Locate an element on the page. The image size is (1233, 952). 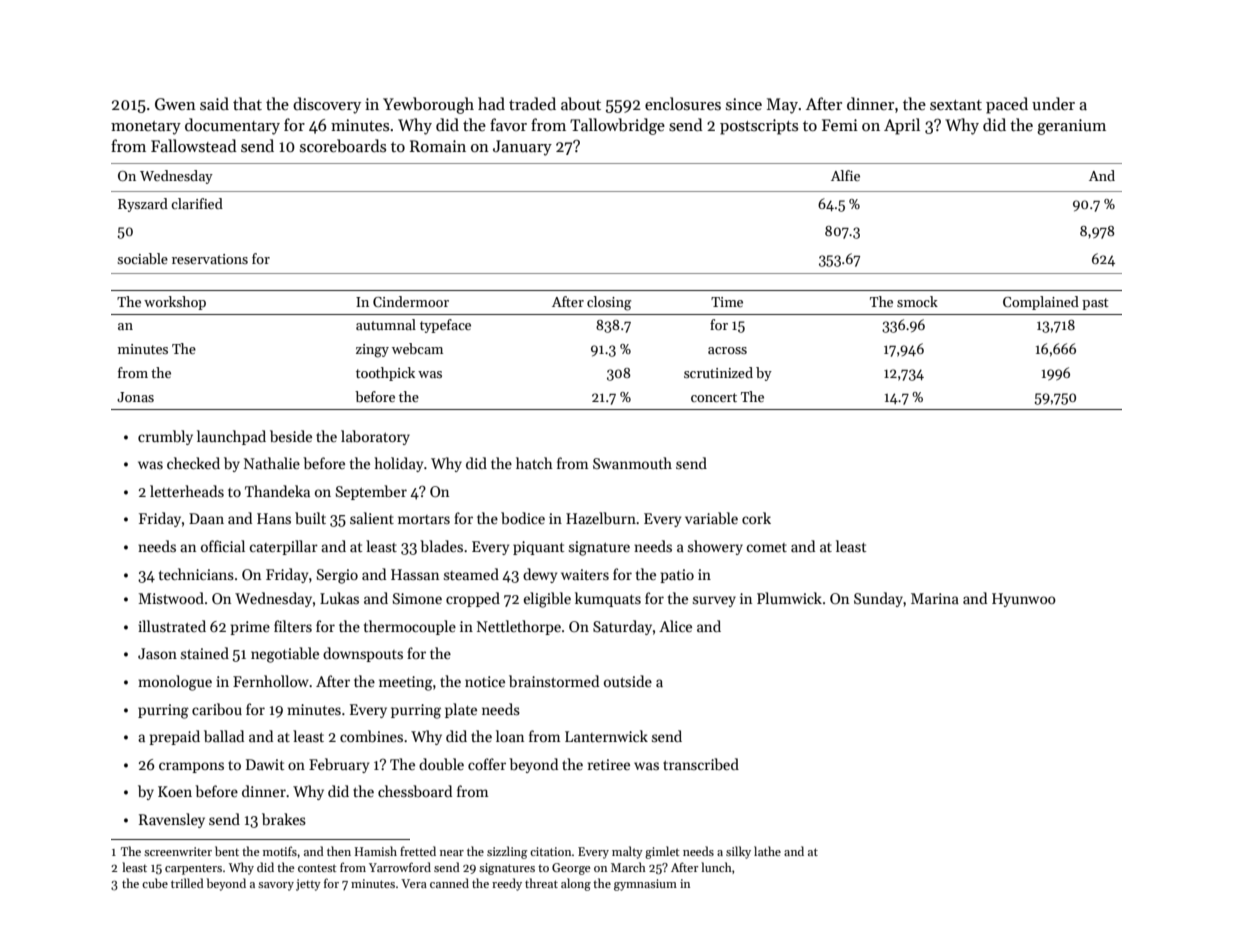
past is located at coordinates (1095, 304).
